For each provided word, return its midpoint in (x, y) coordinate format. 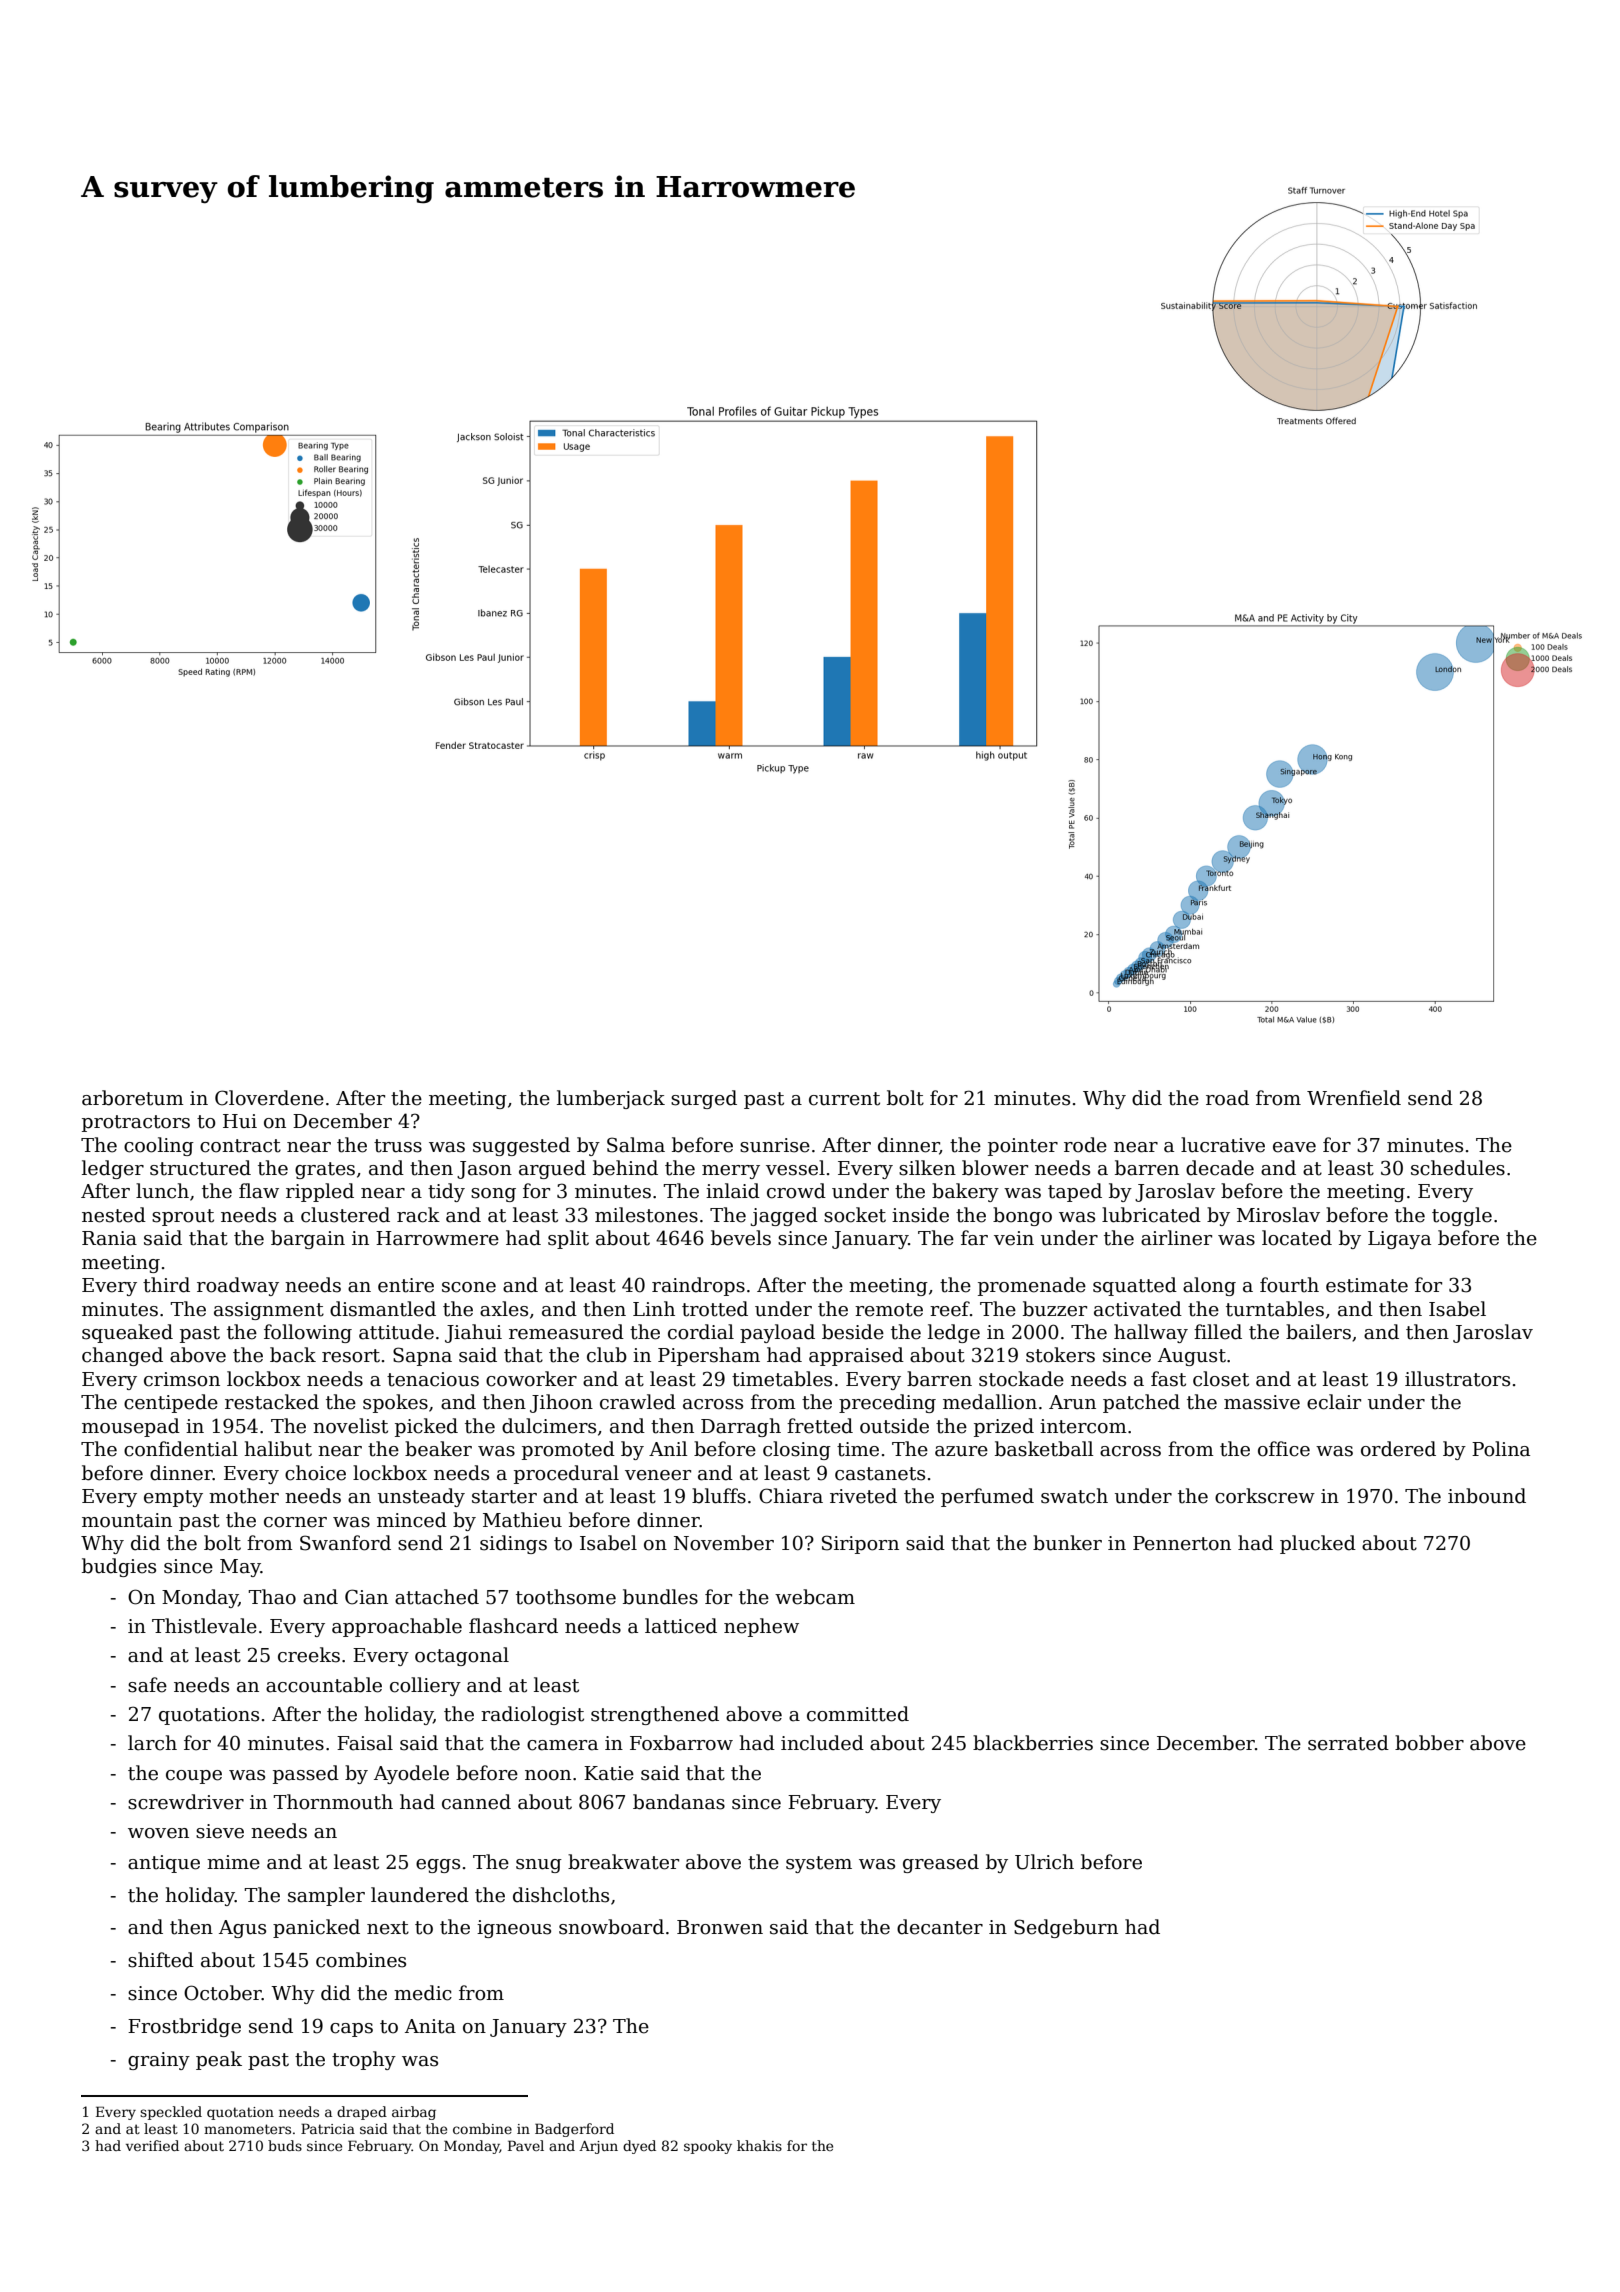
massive (1262, 1402)
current (844, 1099)
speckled (171, 2113)
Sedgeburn (1066, 1928)
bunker (1067, 1543)
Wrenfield (1354, 1098)
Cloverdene (269, 1098)
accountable (324, 1685)
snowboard (611, 1927)
